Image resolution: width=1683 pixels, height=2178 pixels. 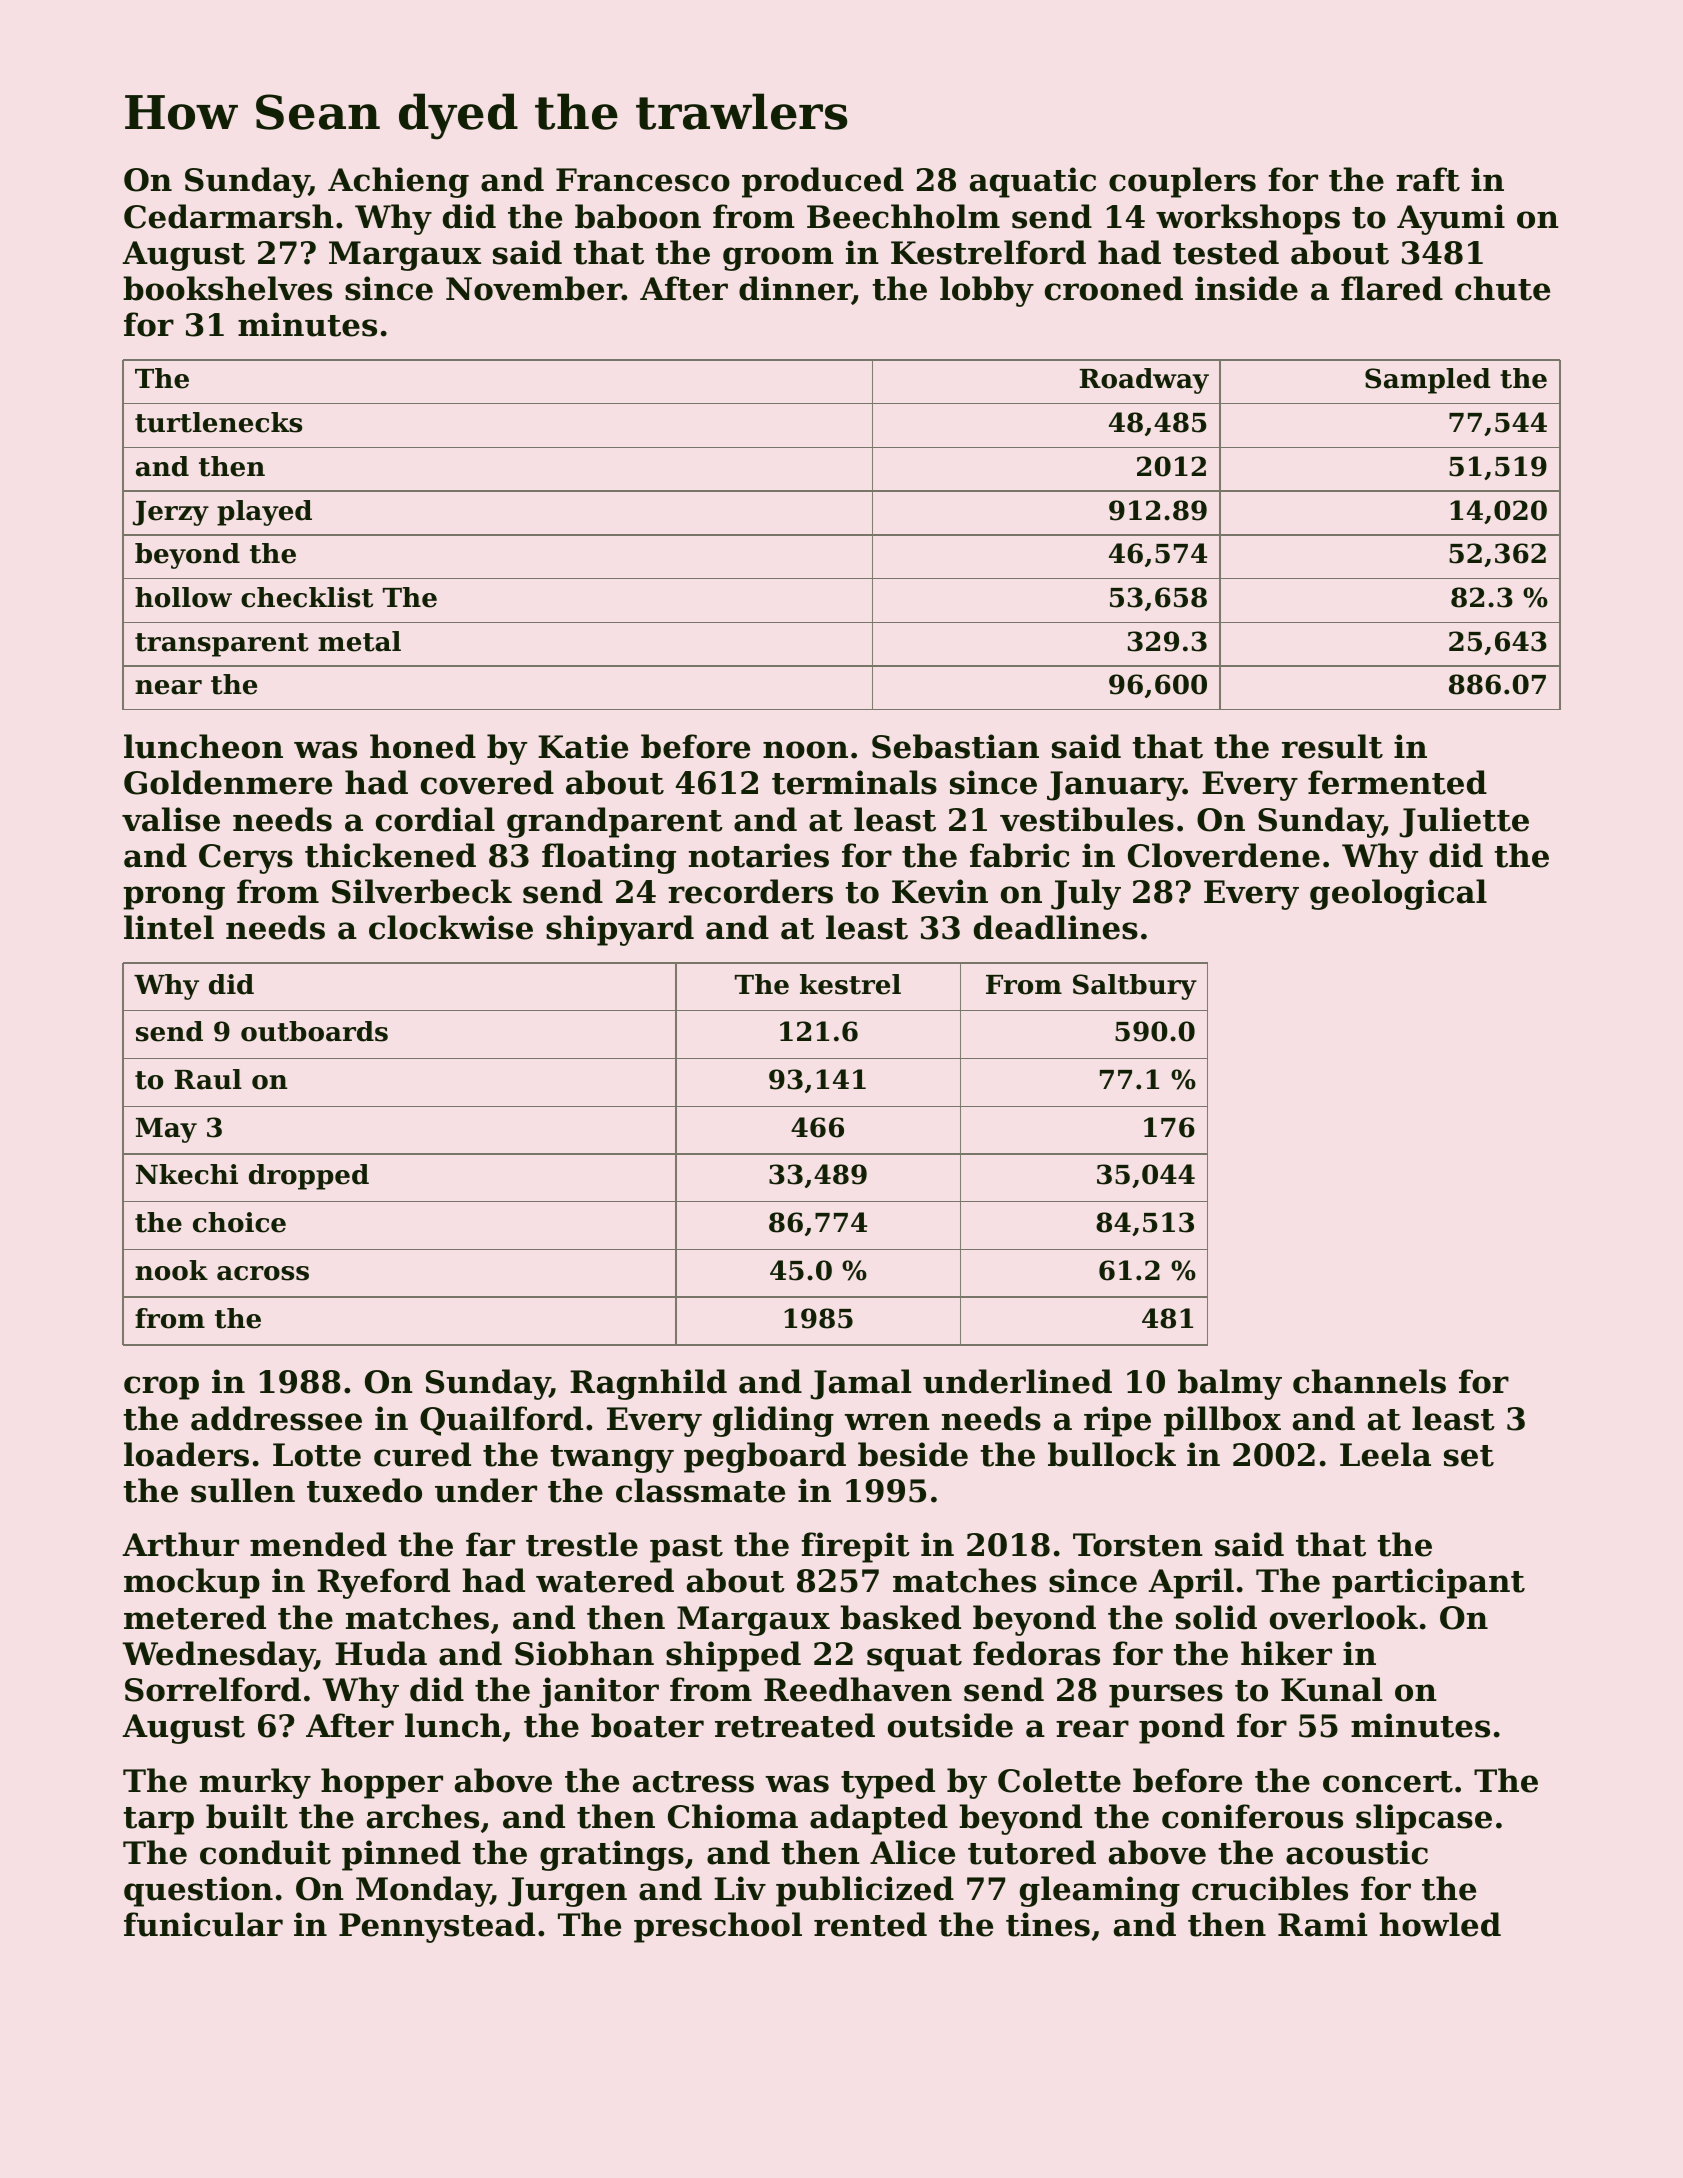 What do you see at coordinates (534, 288) in the image?
I see `November` at bounding box center [534, 288].
